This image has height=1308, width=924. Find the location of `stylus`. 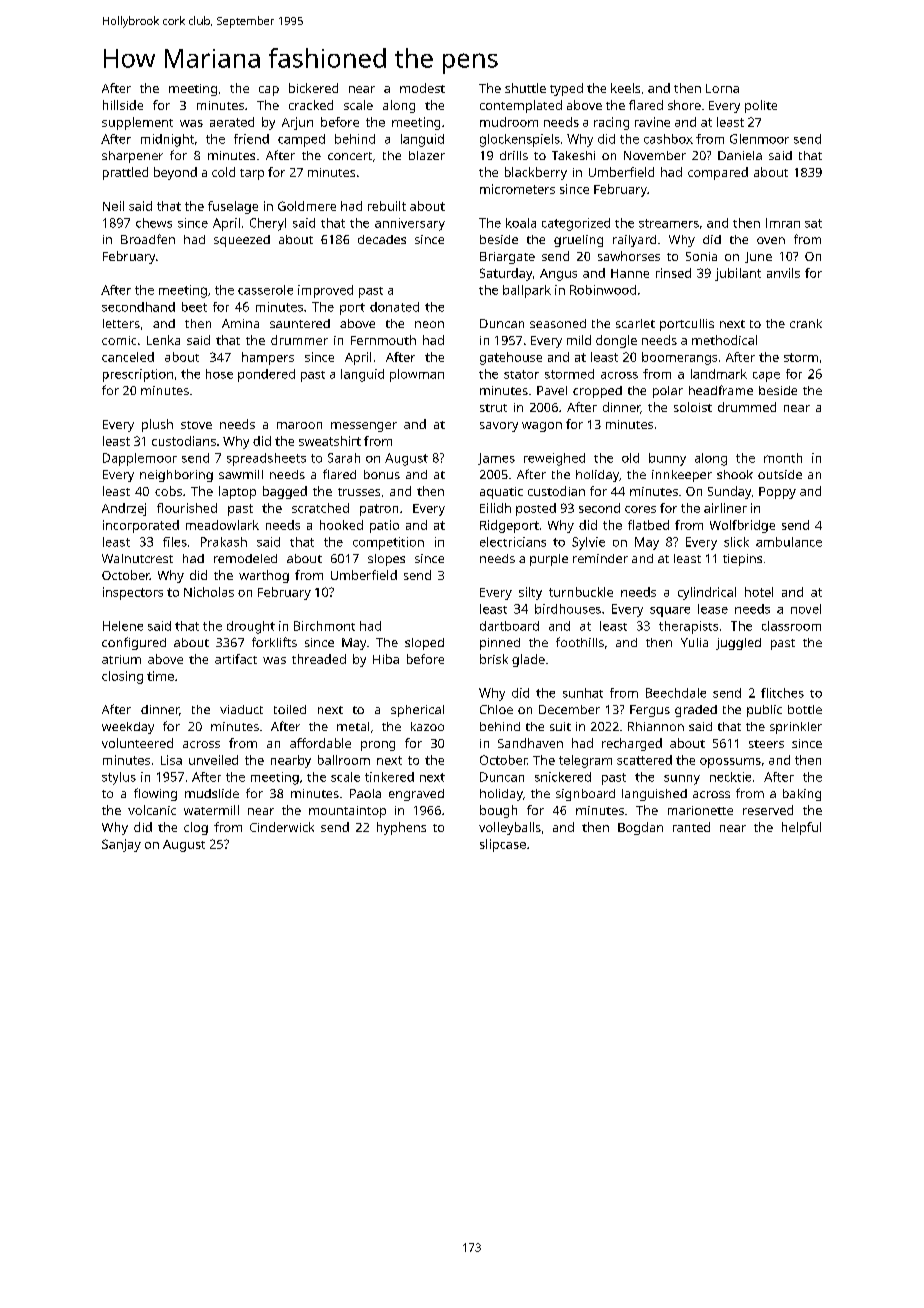

stylus is located at coordinates (119, 778).
